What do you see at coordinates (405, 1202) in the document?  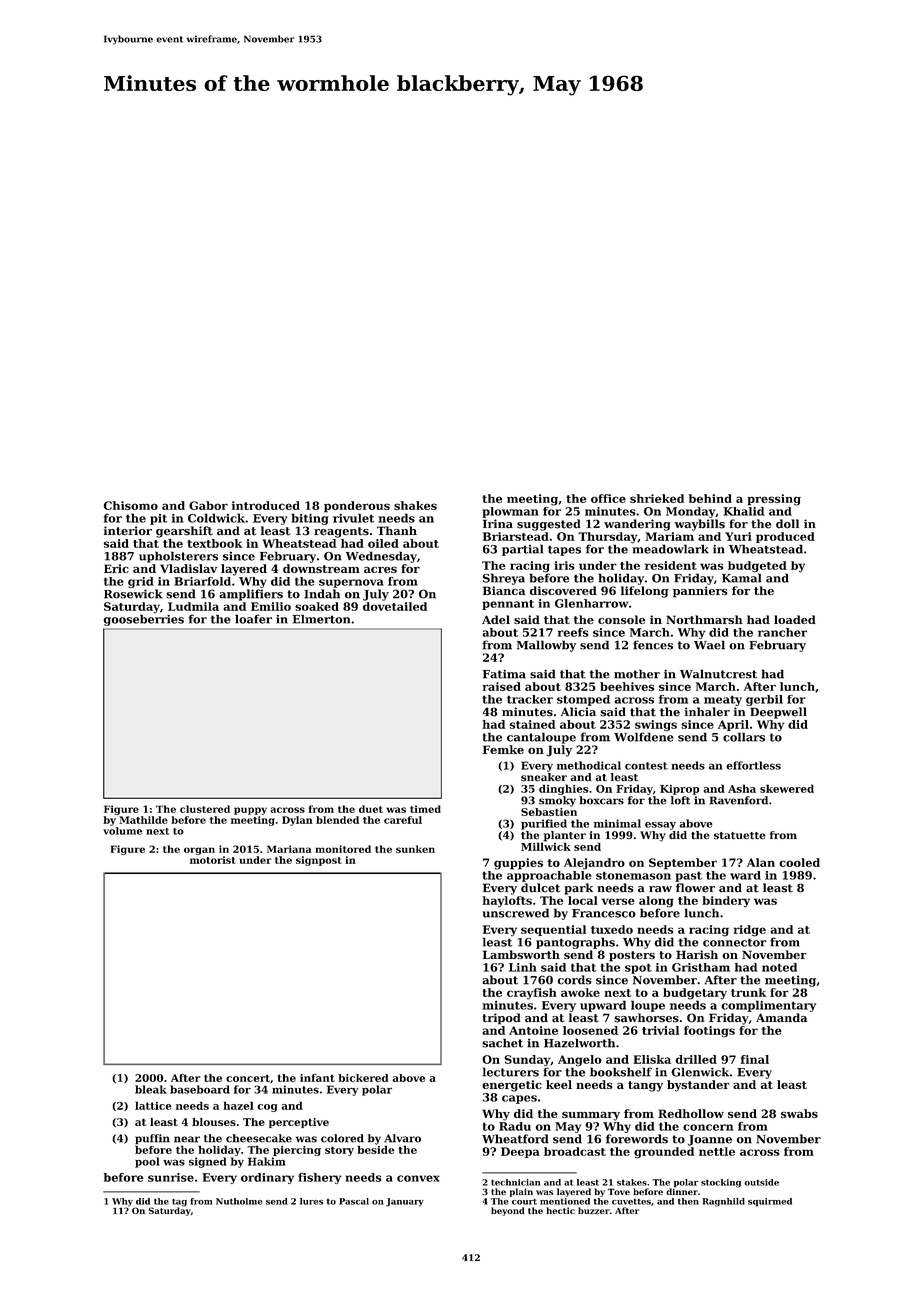 I see `January` at bounding box center [405, 1202].
